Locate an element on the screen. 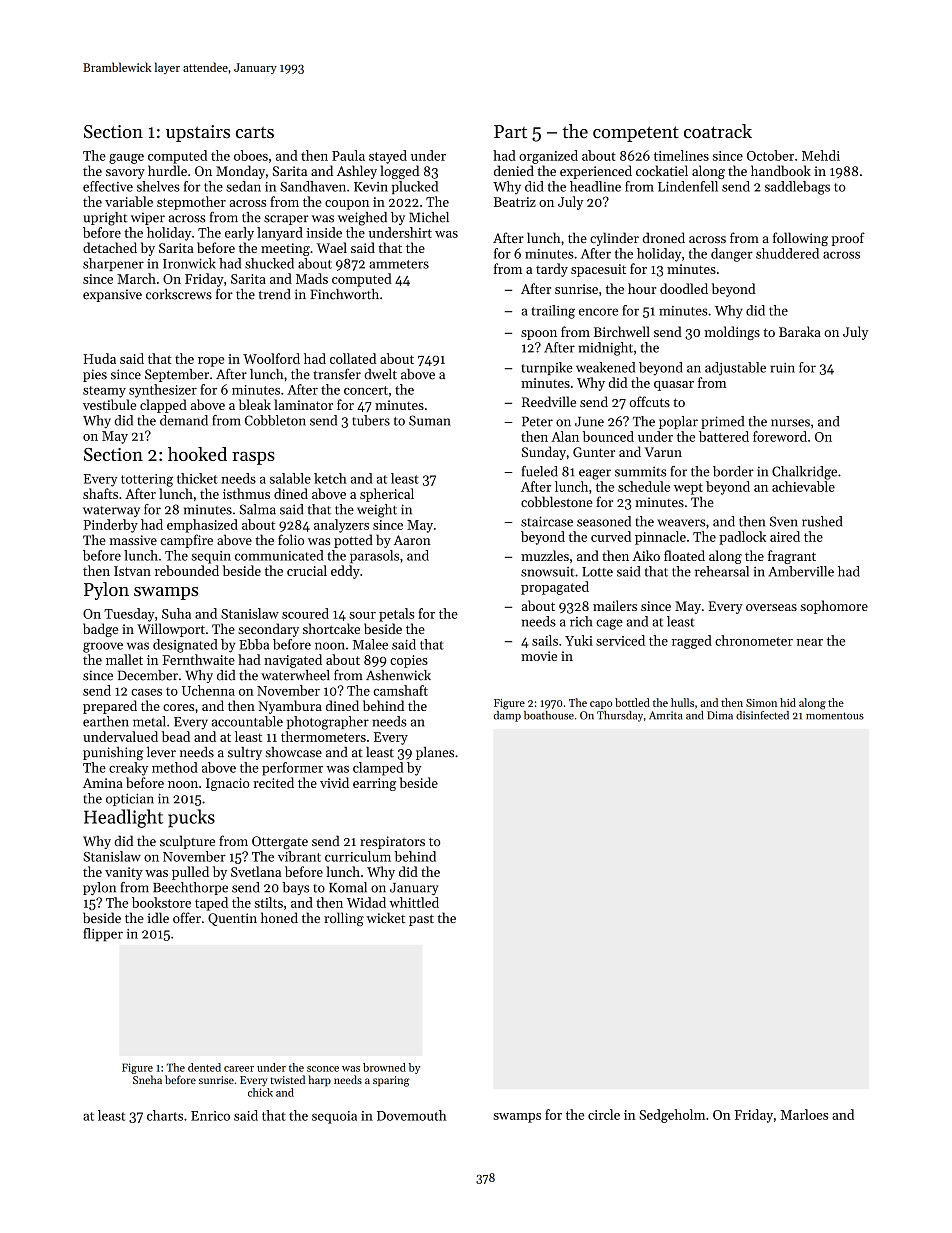 The height and width of the screenshot is (1233, 952). gauge is located at coordinates (126, 159).
